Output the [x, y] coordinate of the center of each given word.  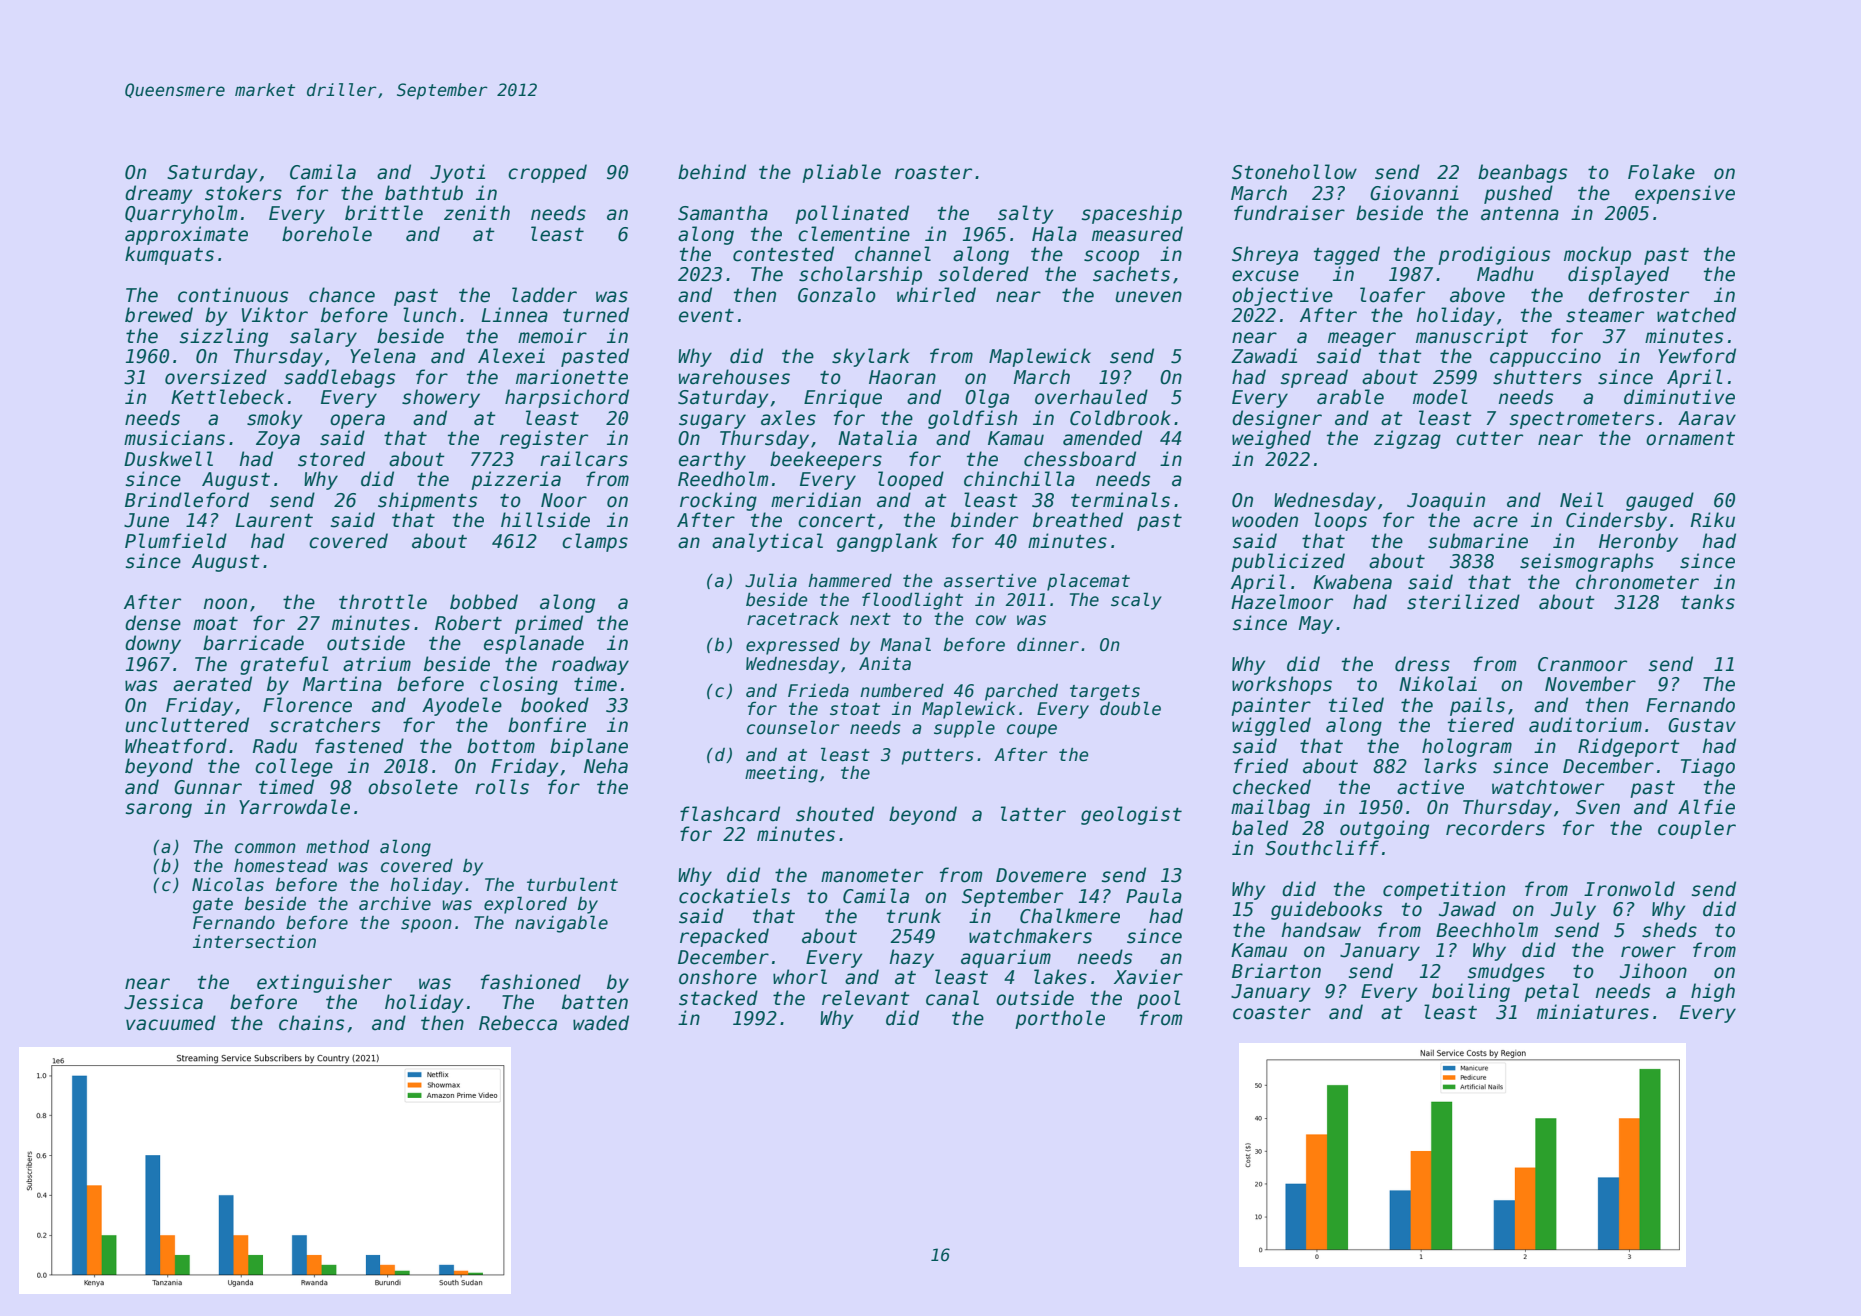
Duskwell [168, 459]
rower [1648, 952]
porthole [1060, 1019]
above [1477, 295]
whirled [936, 295]
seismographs [1587, 562]
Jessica [163, 1002]
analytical [767, 542]
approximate [186, 235]
